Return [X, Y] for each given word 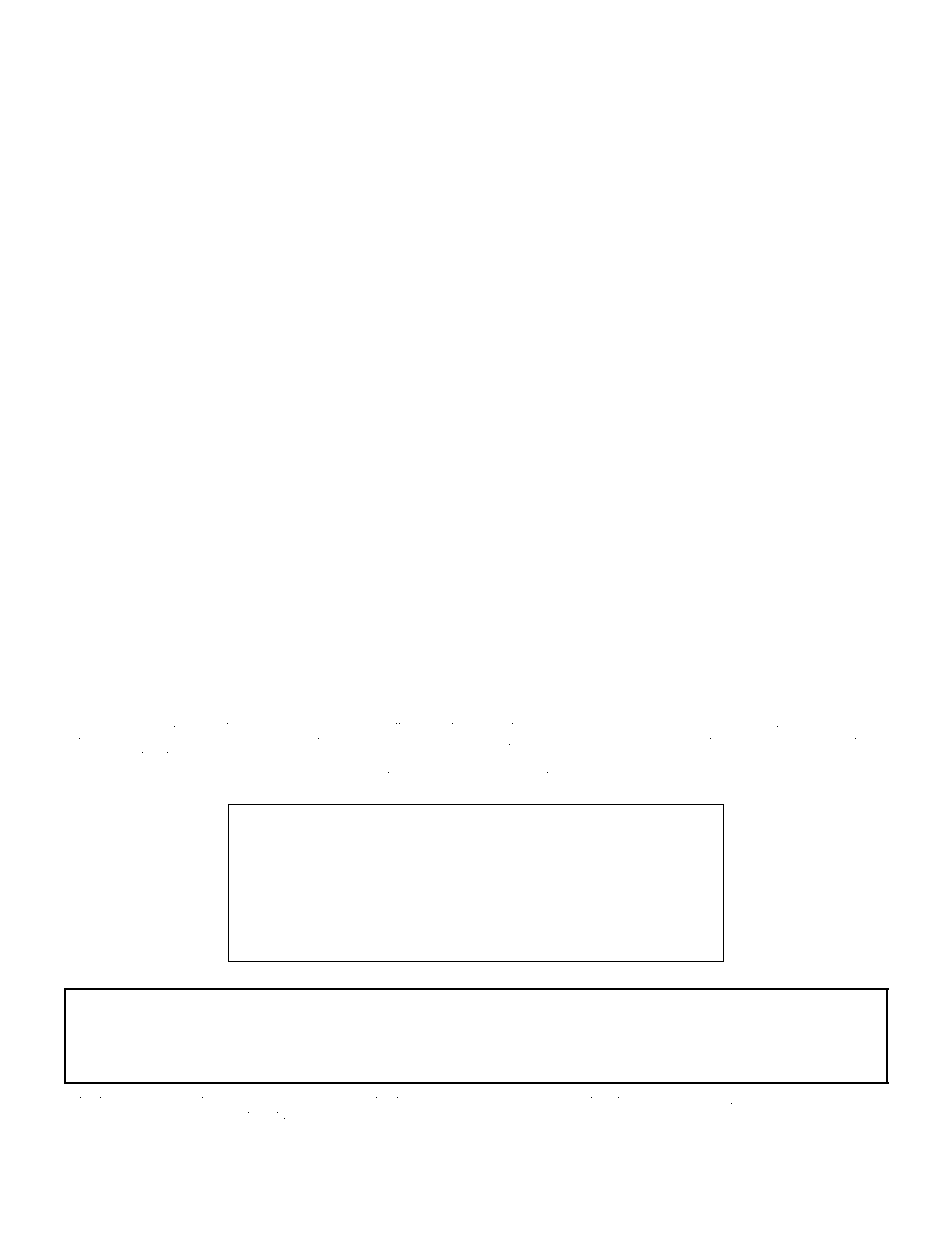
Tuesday [107, 776]
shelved [385, 976]
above [639, 726]
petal [260, 726]
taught [320, 728]
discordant [483, 793]
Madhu [348, 975]
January [703, 1102]
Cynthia [252, 976]
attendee [669, 793]
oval [637, 793]
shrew [522, 793]
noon [314, 976]
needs [81, 1115]
